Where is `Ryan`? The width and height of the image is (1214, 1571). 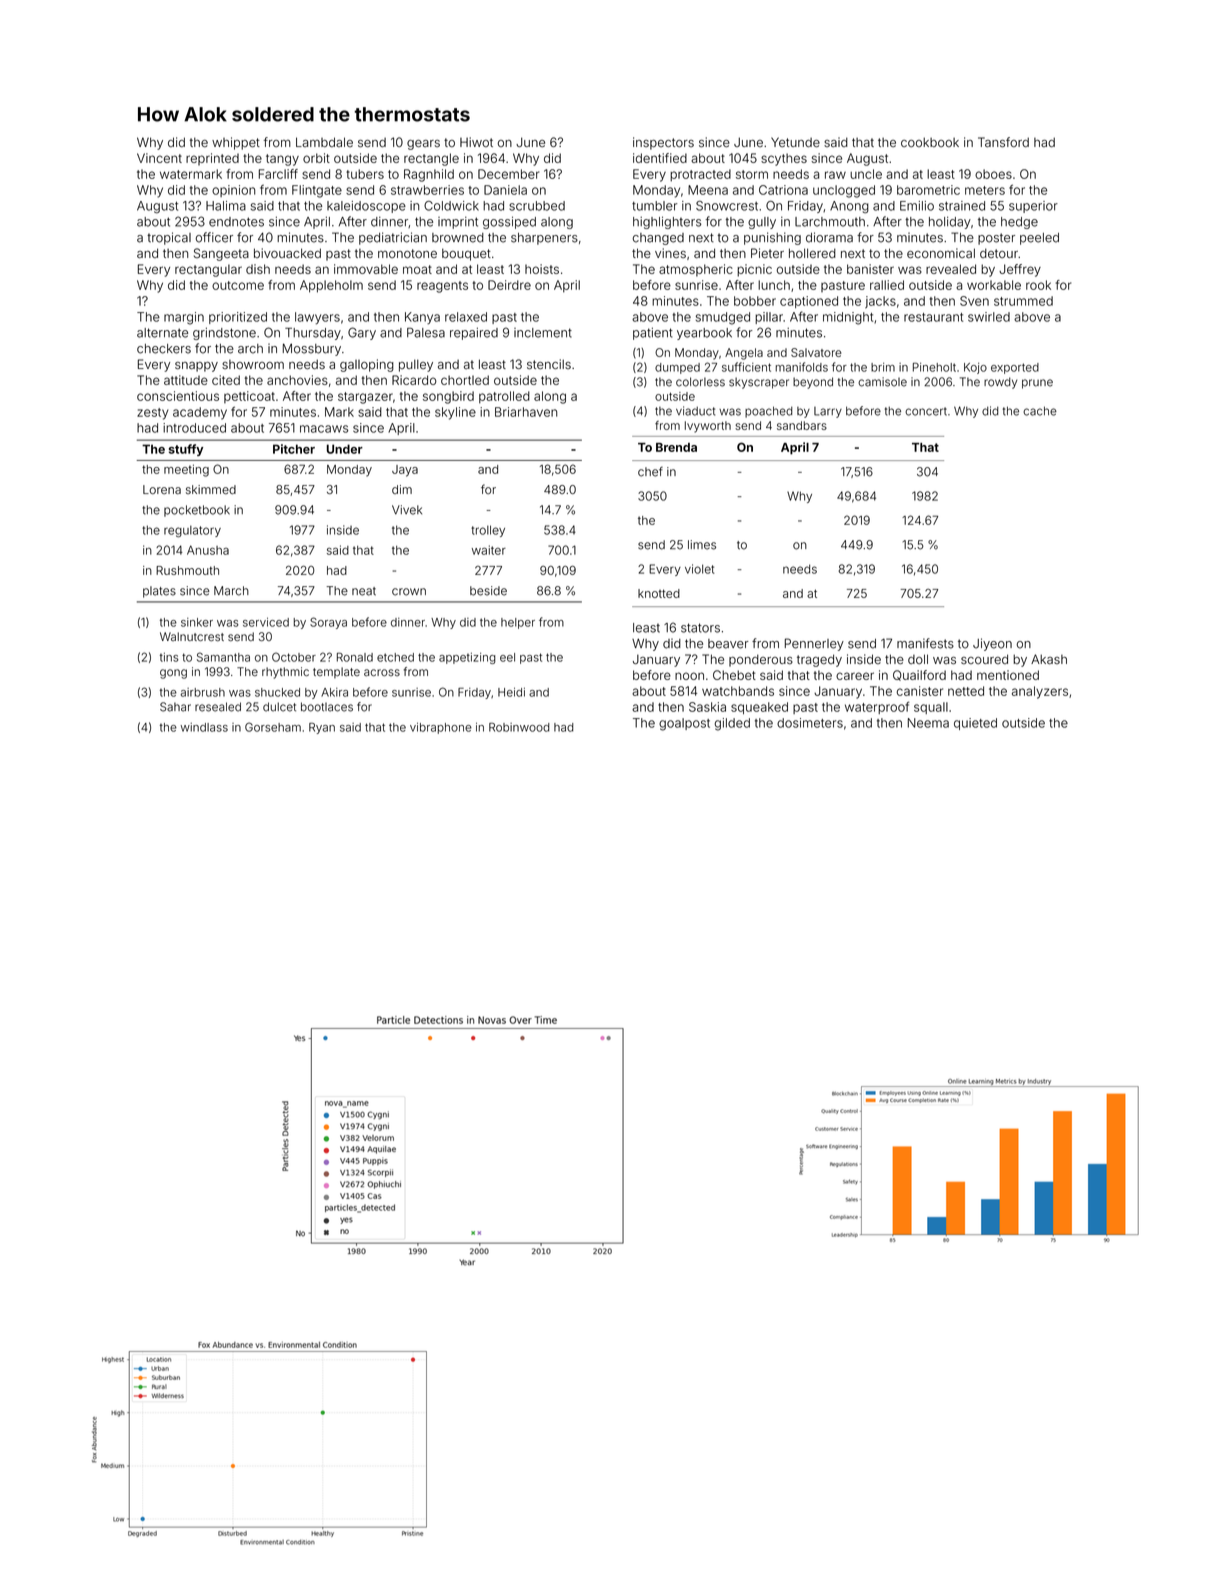
Ryan is located at coordinates (322, 728).
